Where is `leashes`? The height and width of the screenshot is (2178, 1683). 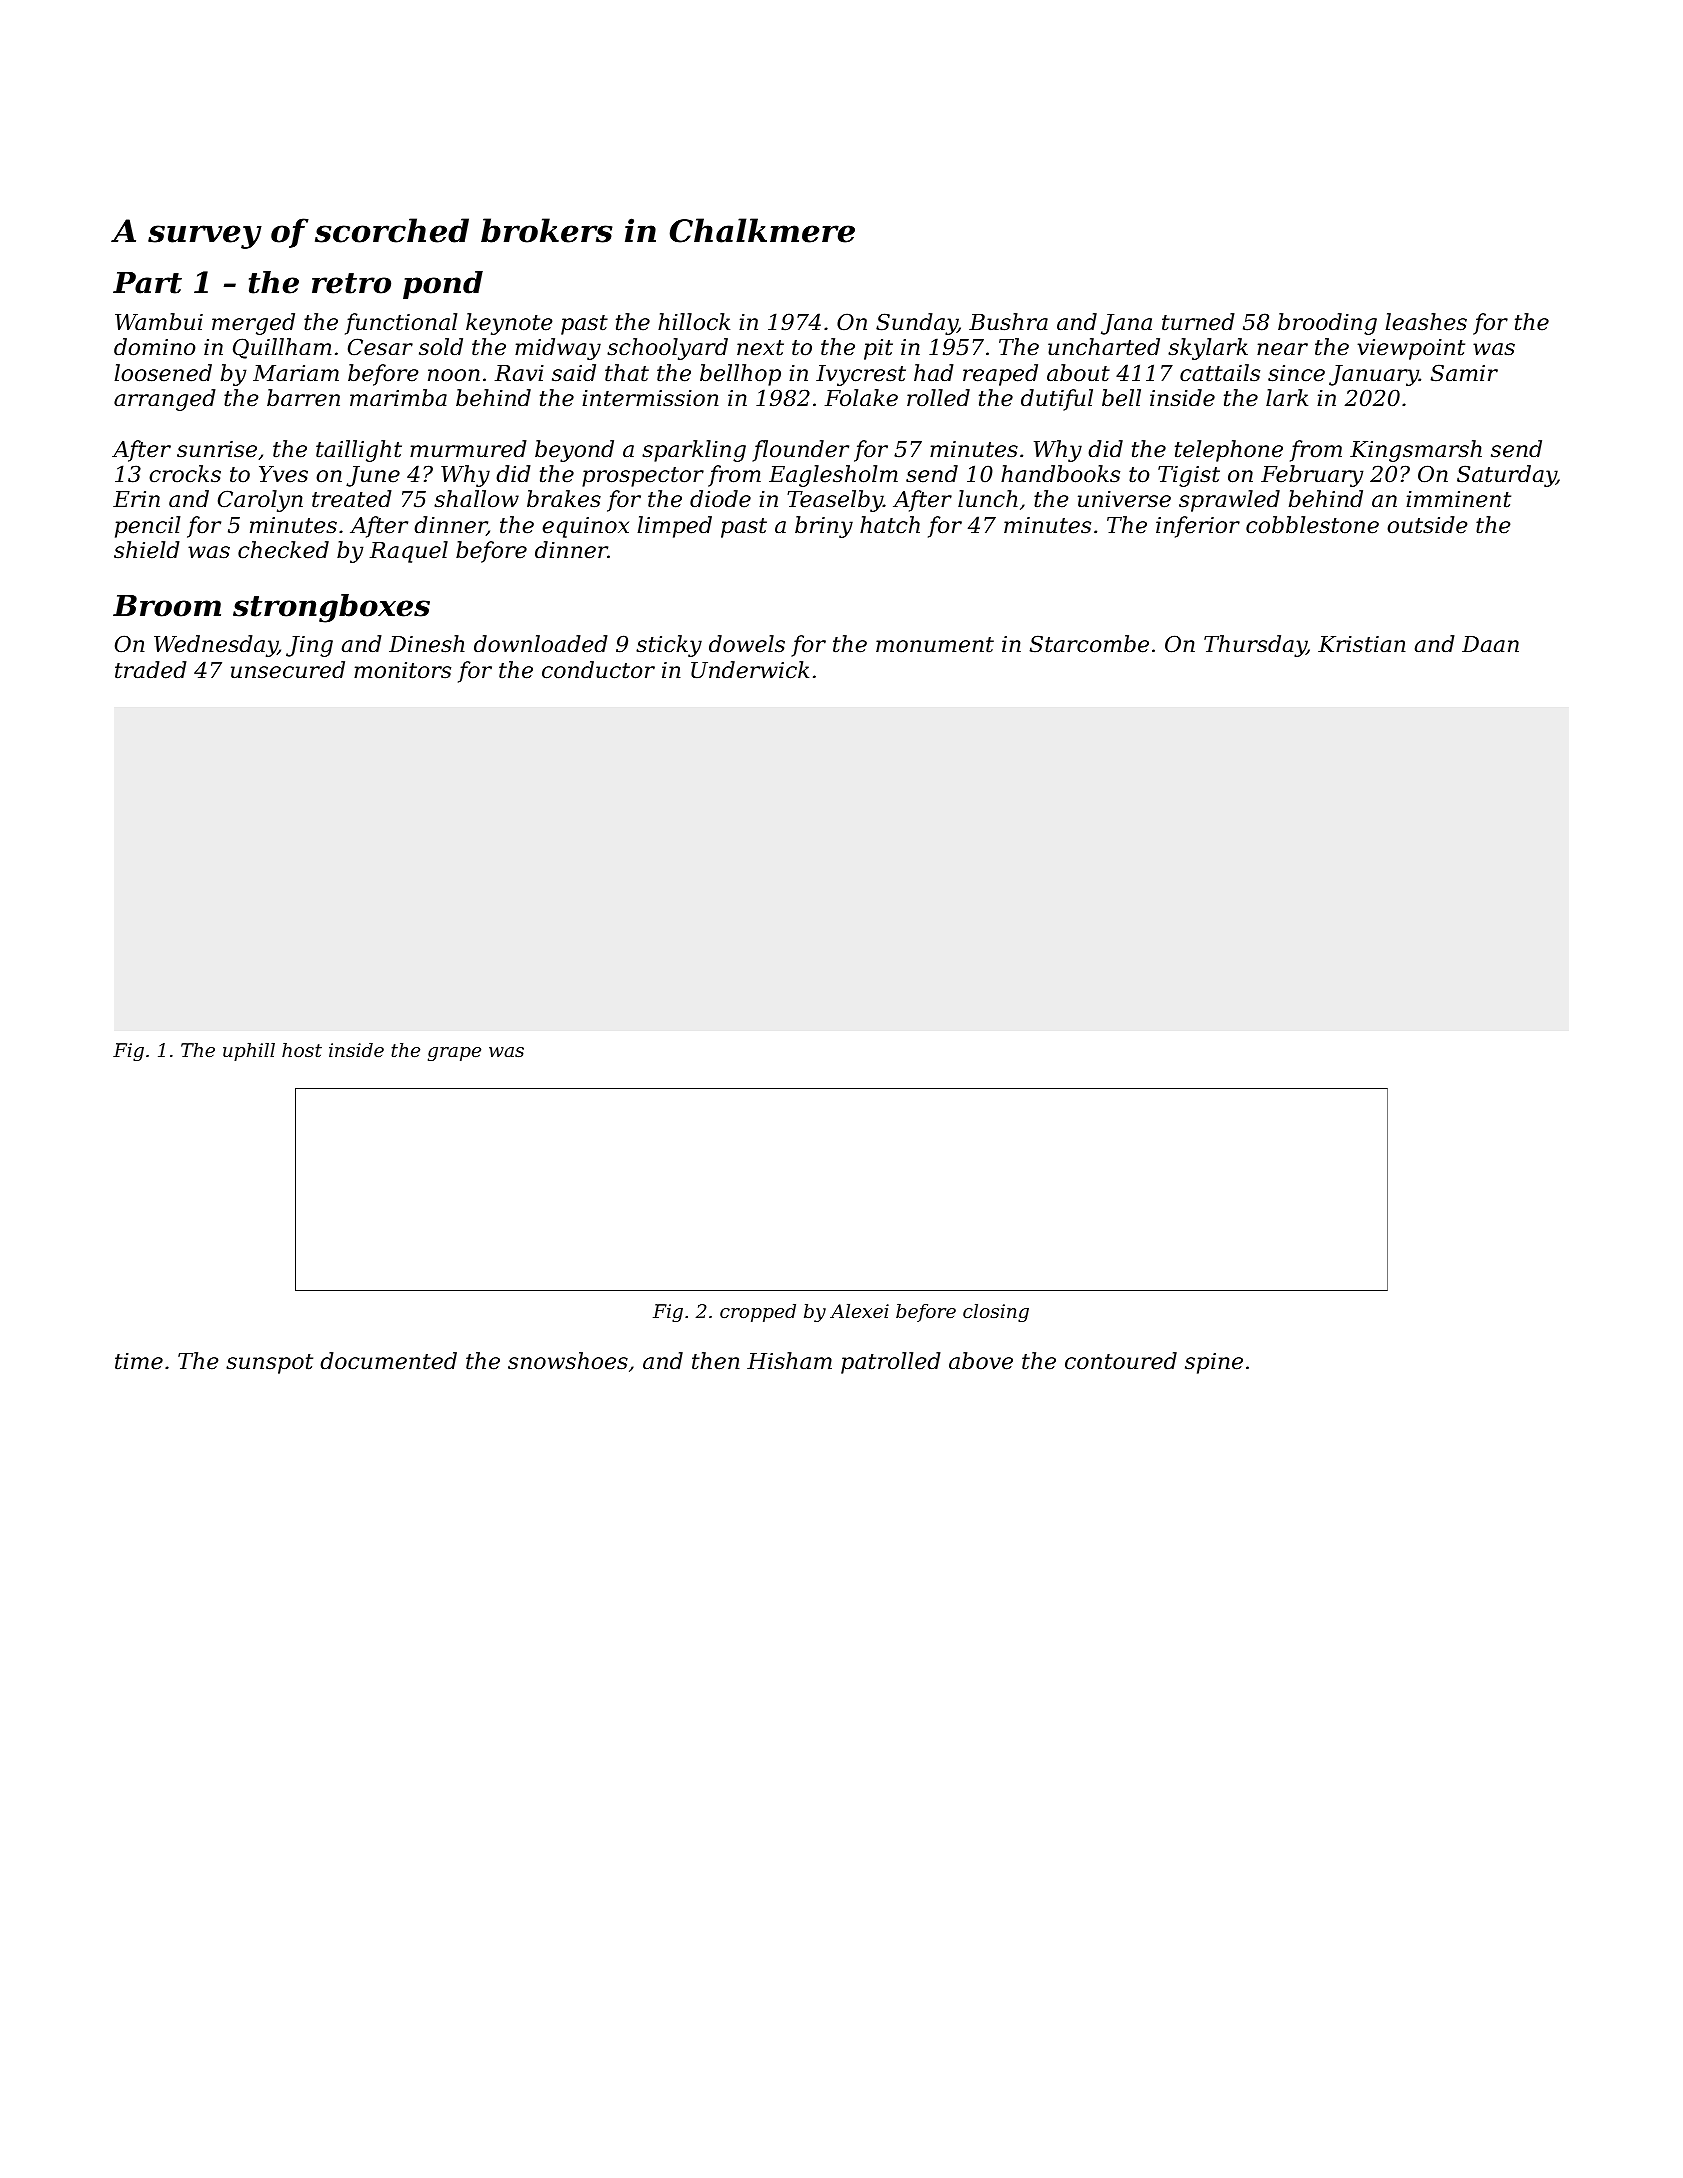 leashes is located at coordinates (1426, 322).
